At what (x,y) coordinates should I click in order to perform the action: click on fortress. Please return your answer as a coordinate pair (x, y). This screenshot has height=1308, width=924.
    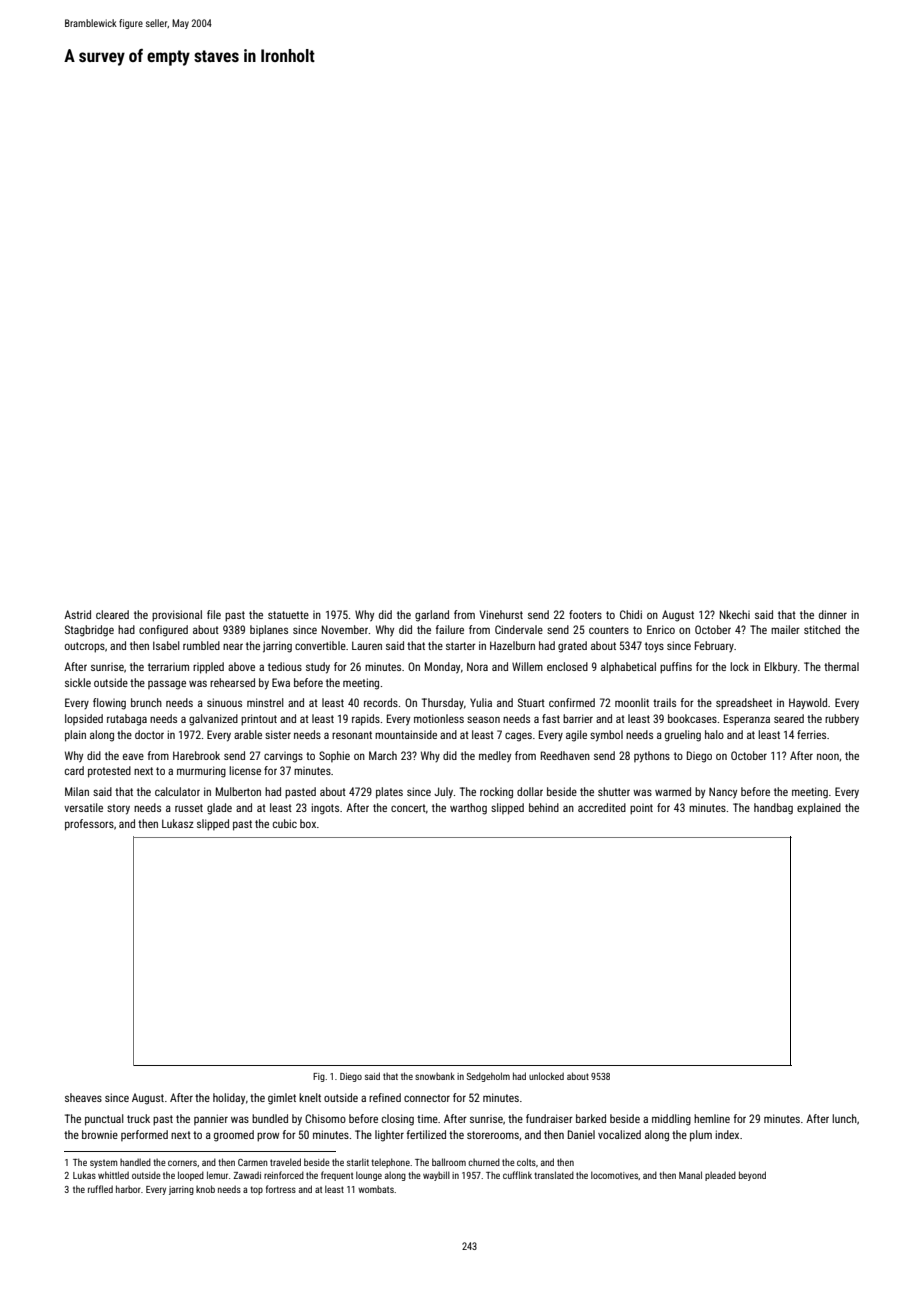
    Looking at the image, I should click on (281, 1189).
